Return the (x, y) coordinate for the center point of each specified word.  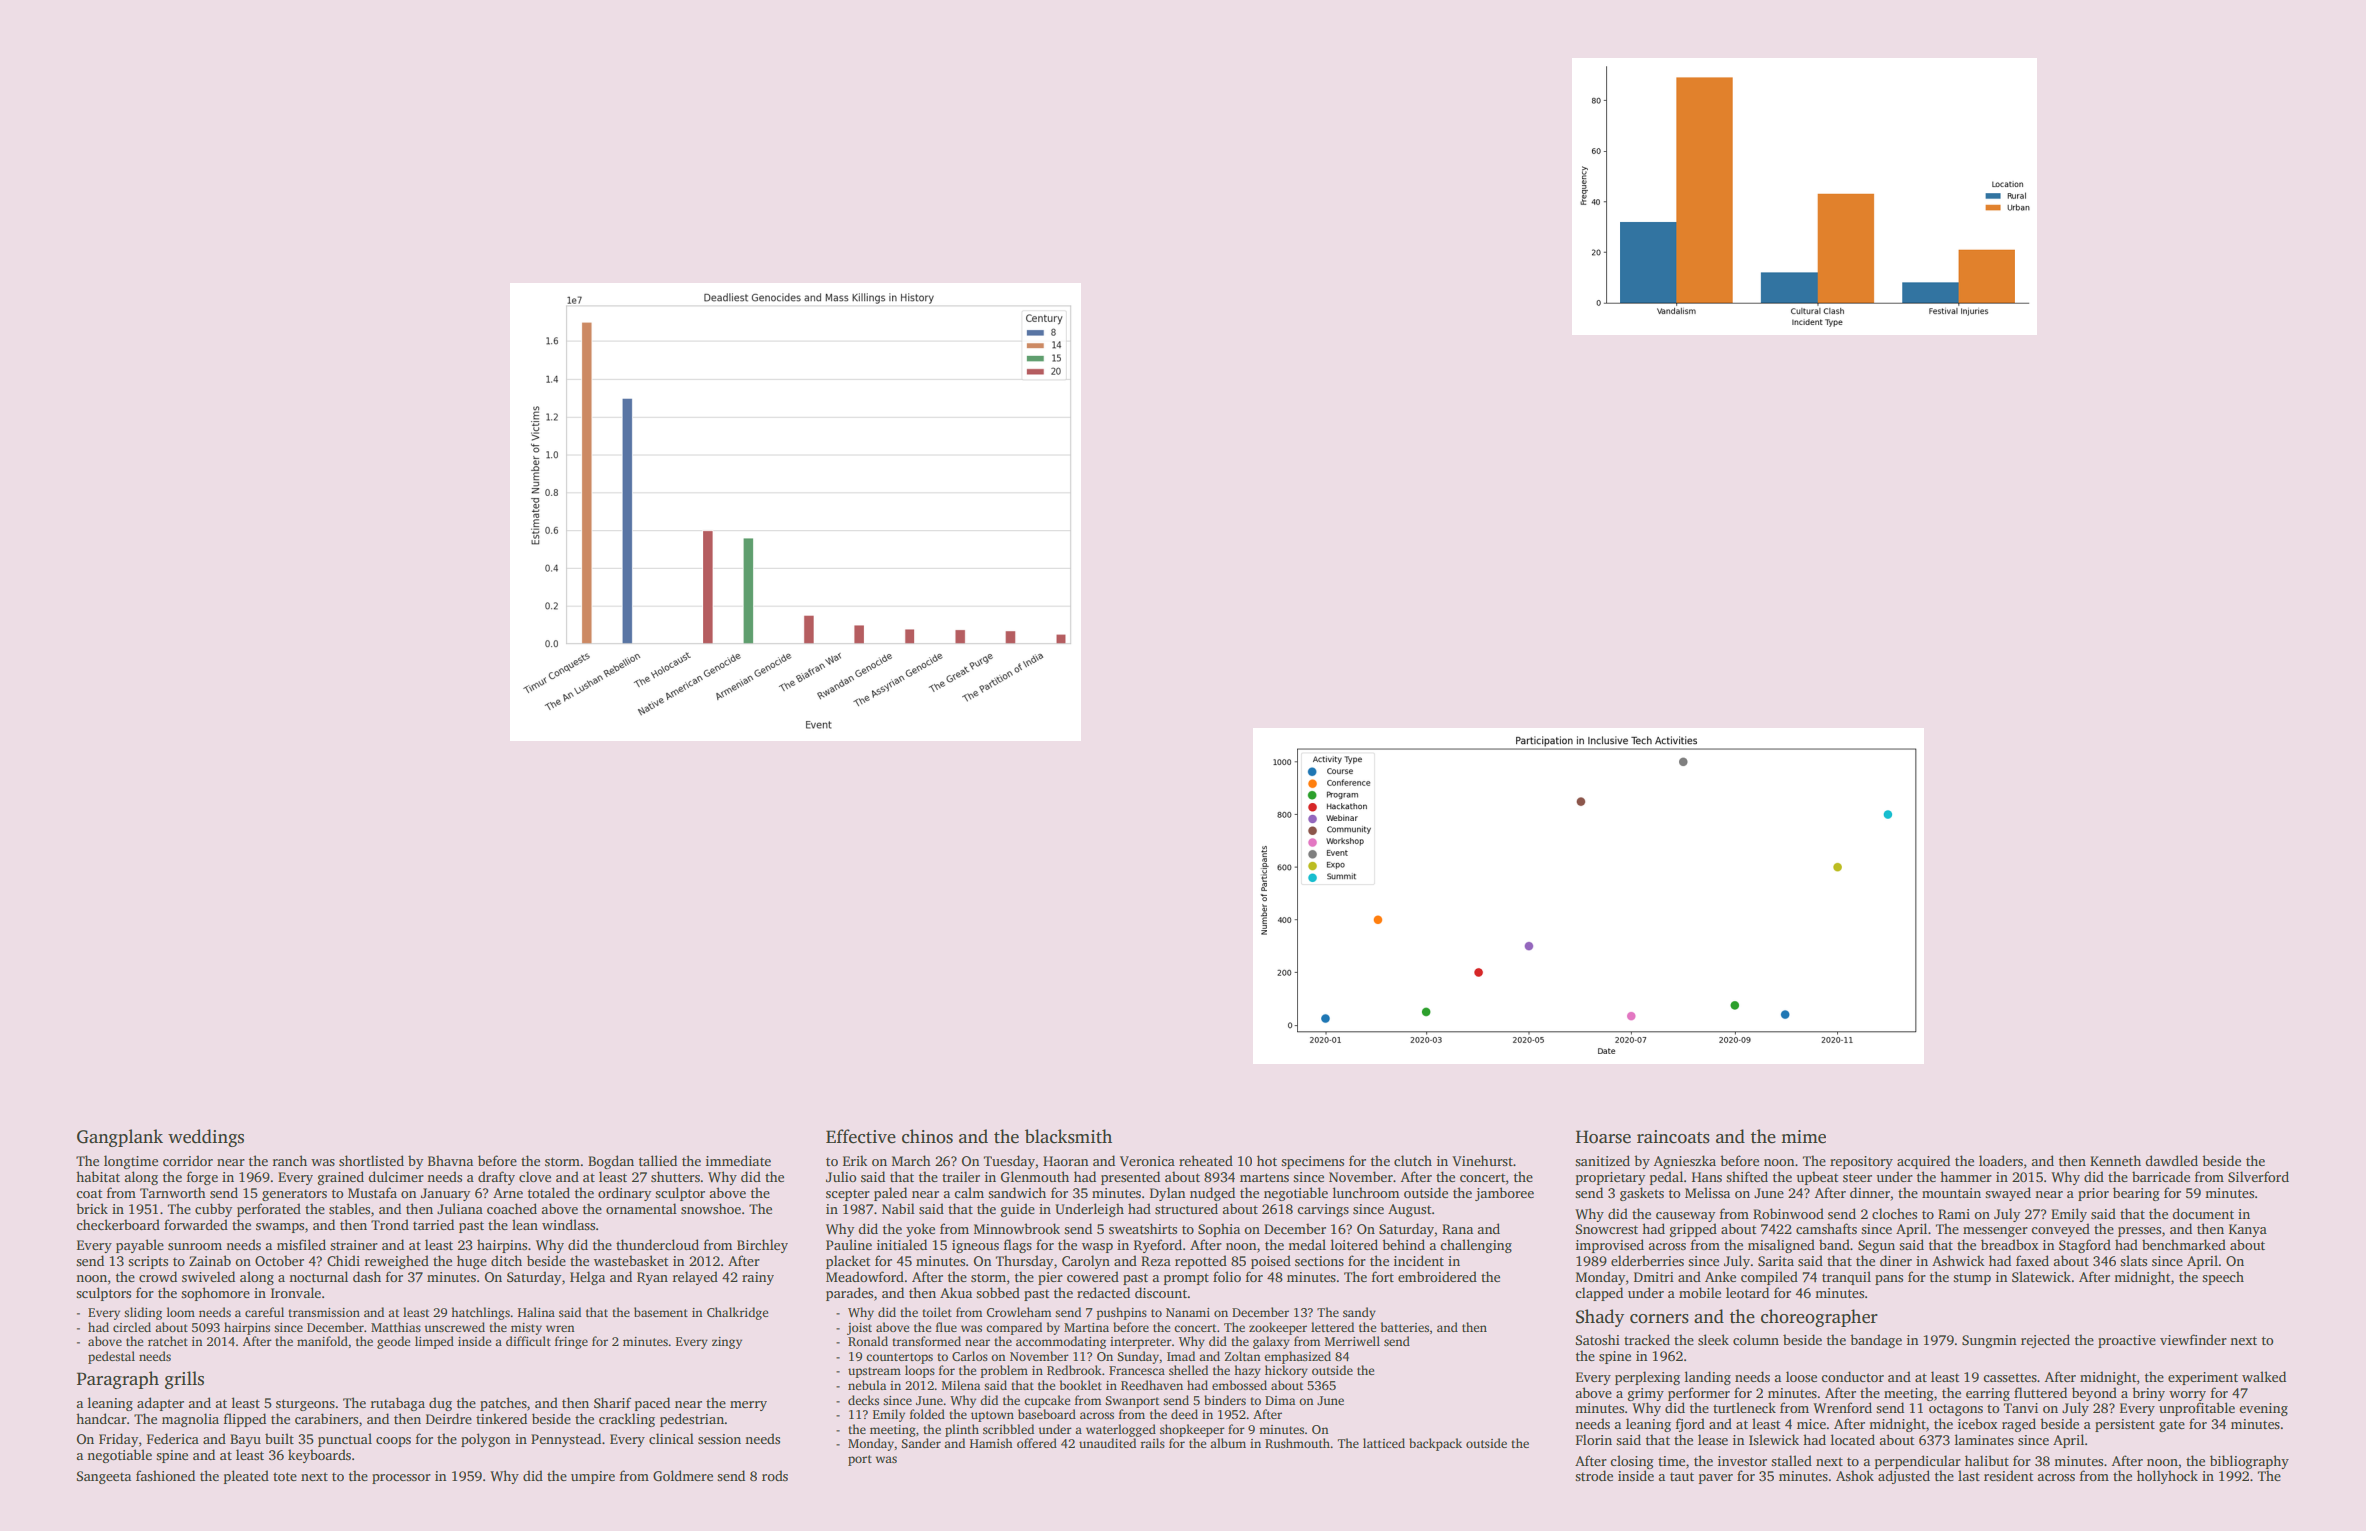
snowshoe (711, 1208)
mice (1811, 1424)
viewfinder (2193, 1339)
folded (927, 1414)
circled (132, 1327)
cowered (1093, 1276)
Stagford (2085, 1246)
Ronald (868, 1341)
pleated (246, 1477)
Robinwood (1788, 1213)
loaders (2001, 1160)
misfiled (301, 1244)
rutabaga (398, 1404)
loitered (1354, 1244)
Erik (855, 1160)
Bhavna (450, 1160)
